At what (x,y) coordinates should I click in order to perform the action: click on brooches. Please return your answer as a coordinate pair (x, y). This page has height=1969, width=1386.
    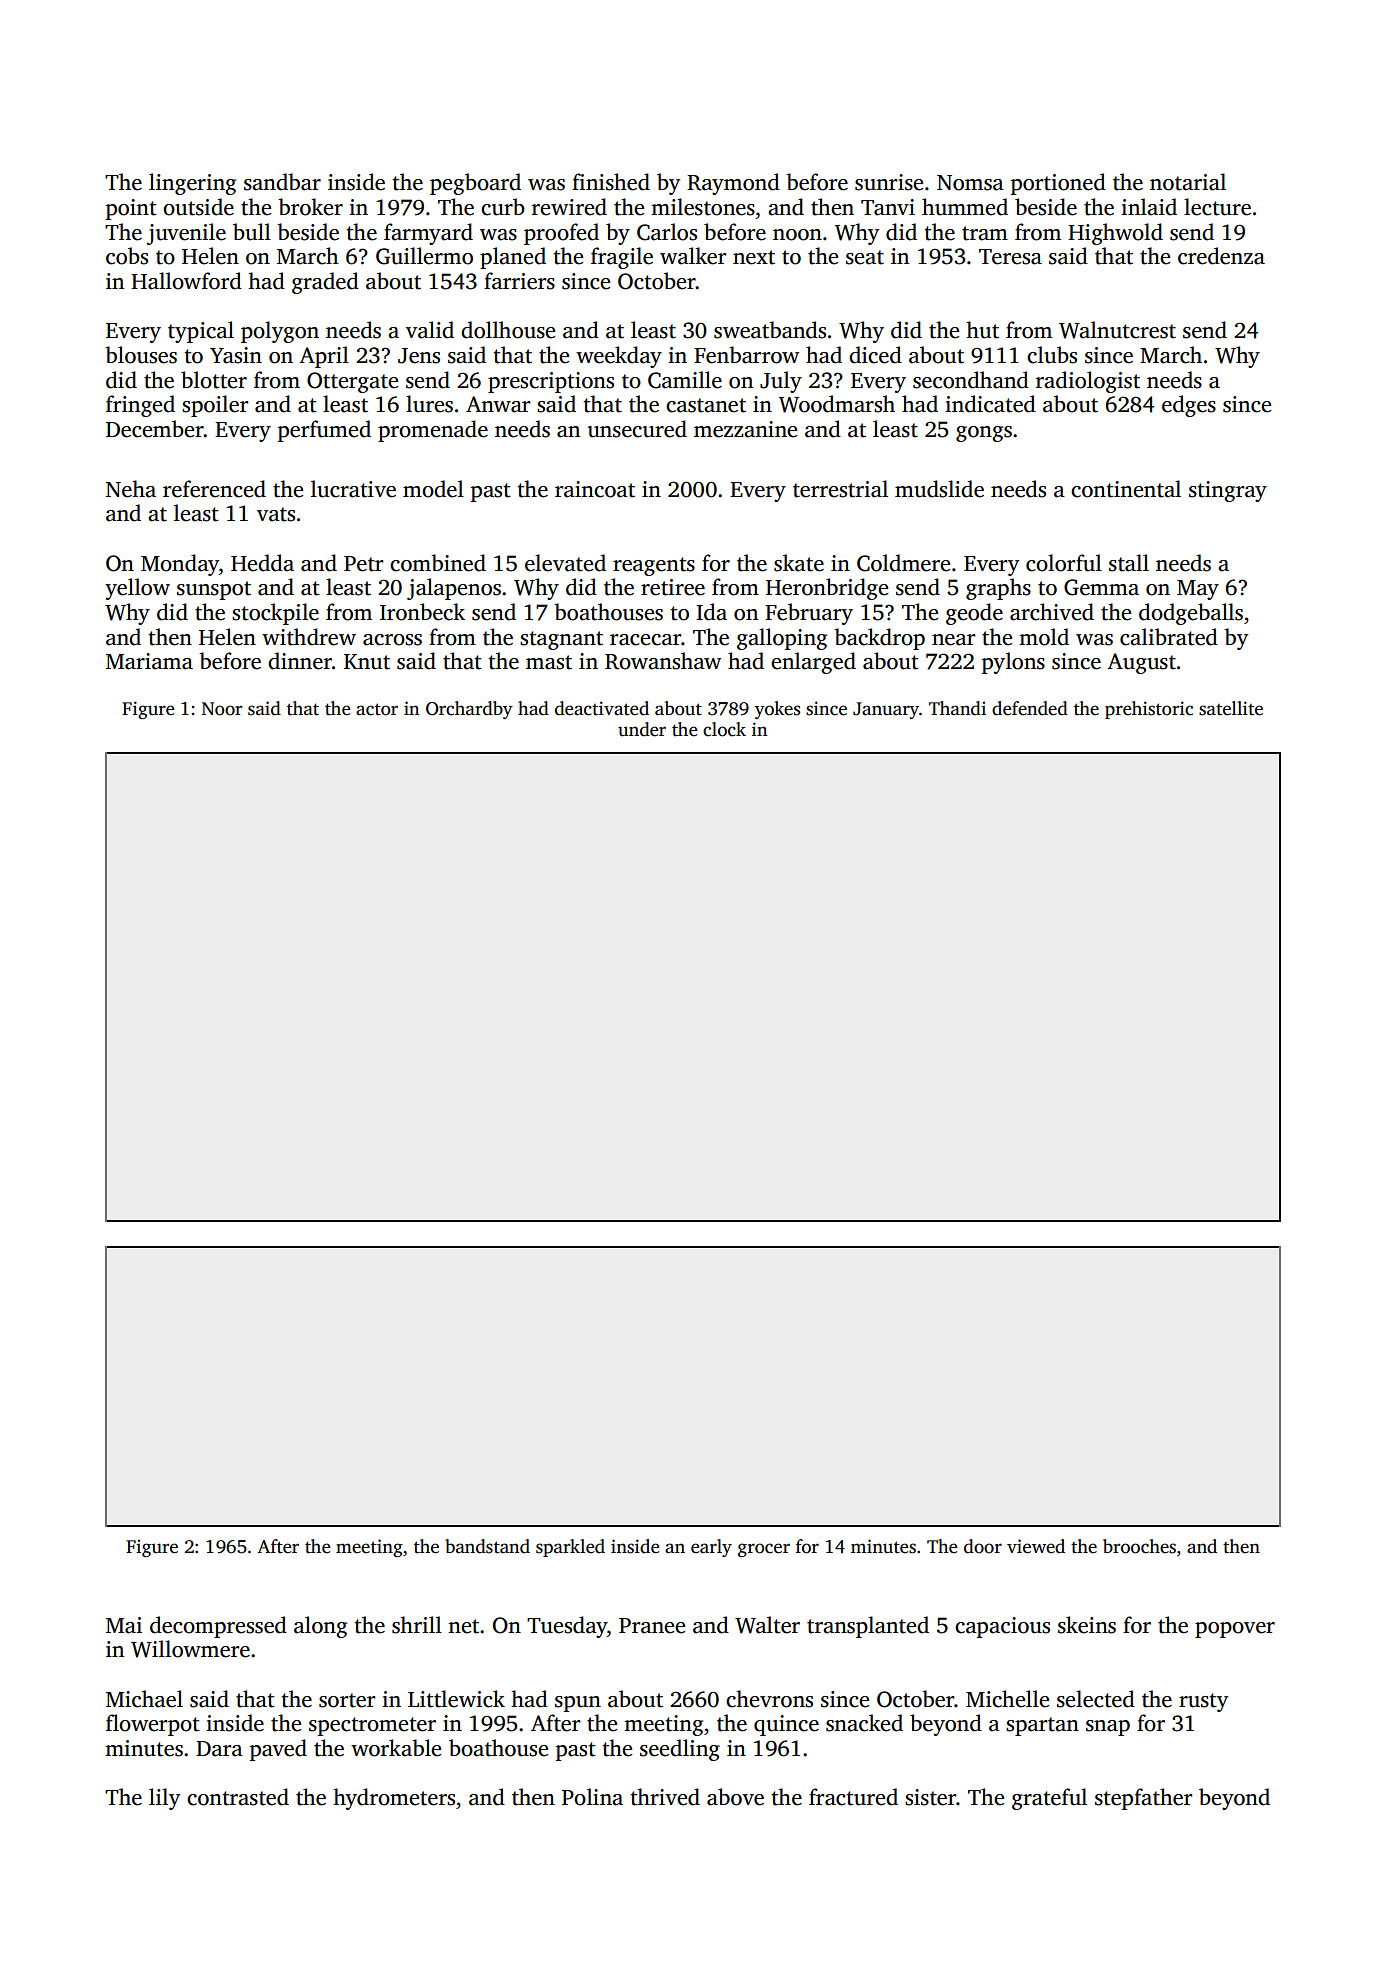
    Looking at the image, I should click on (1139, 1546).
